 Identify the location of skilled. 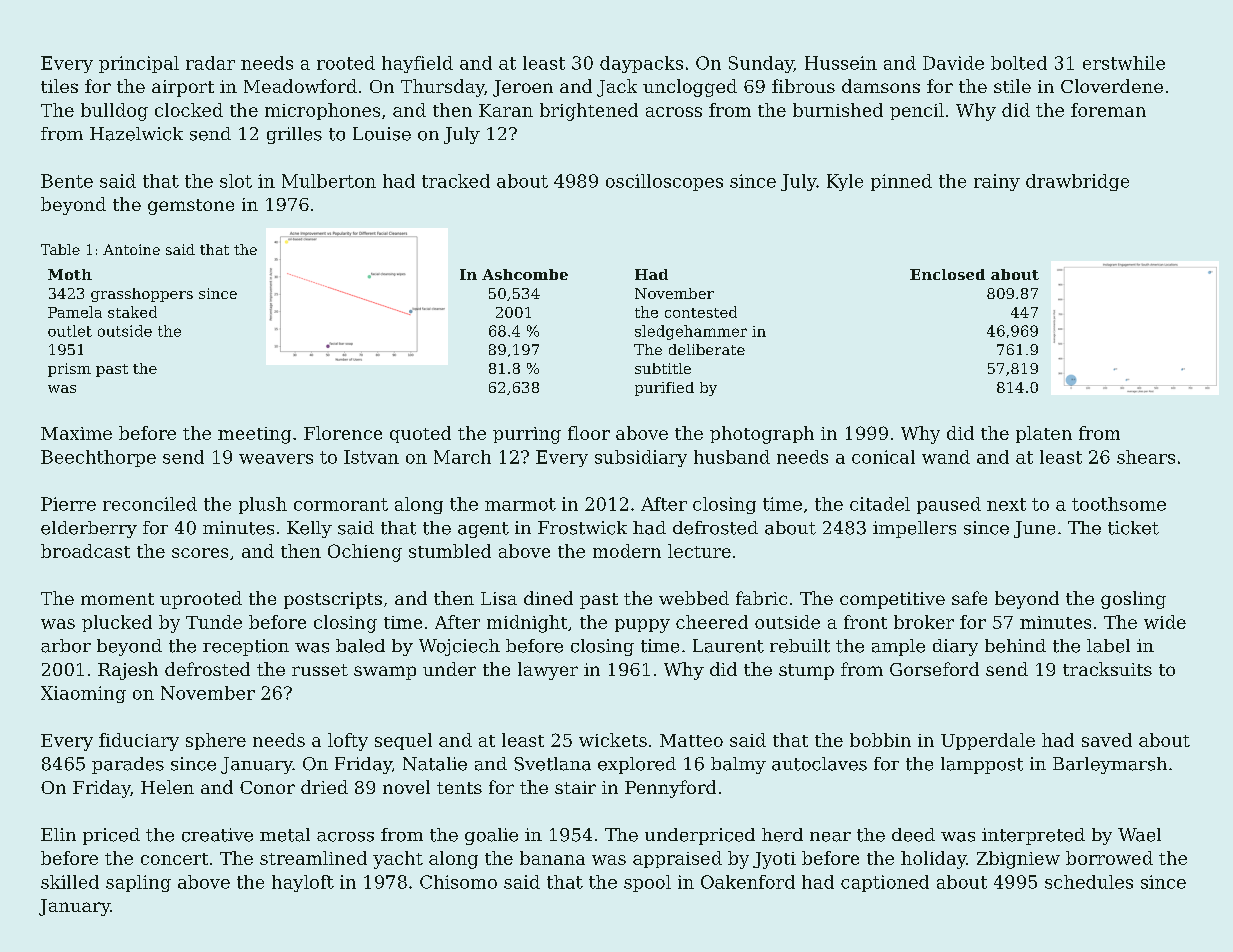
(70, 882).
